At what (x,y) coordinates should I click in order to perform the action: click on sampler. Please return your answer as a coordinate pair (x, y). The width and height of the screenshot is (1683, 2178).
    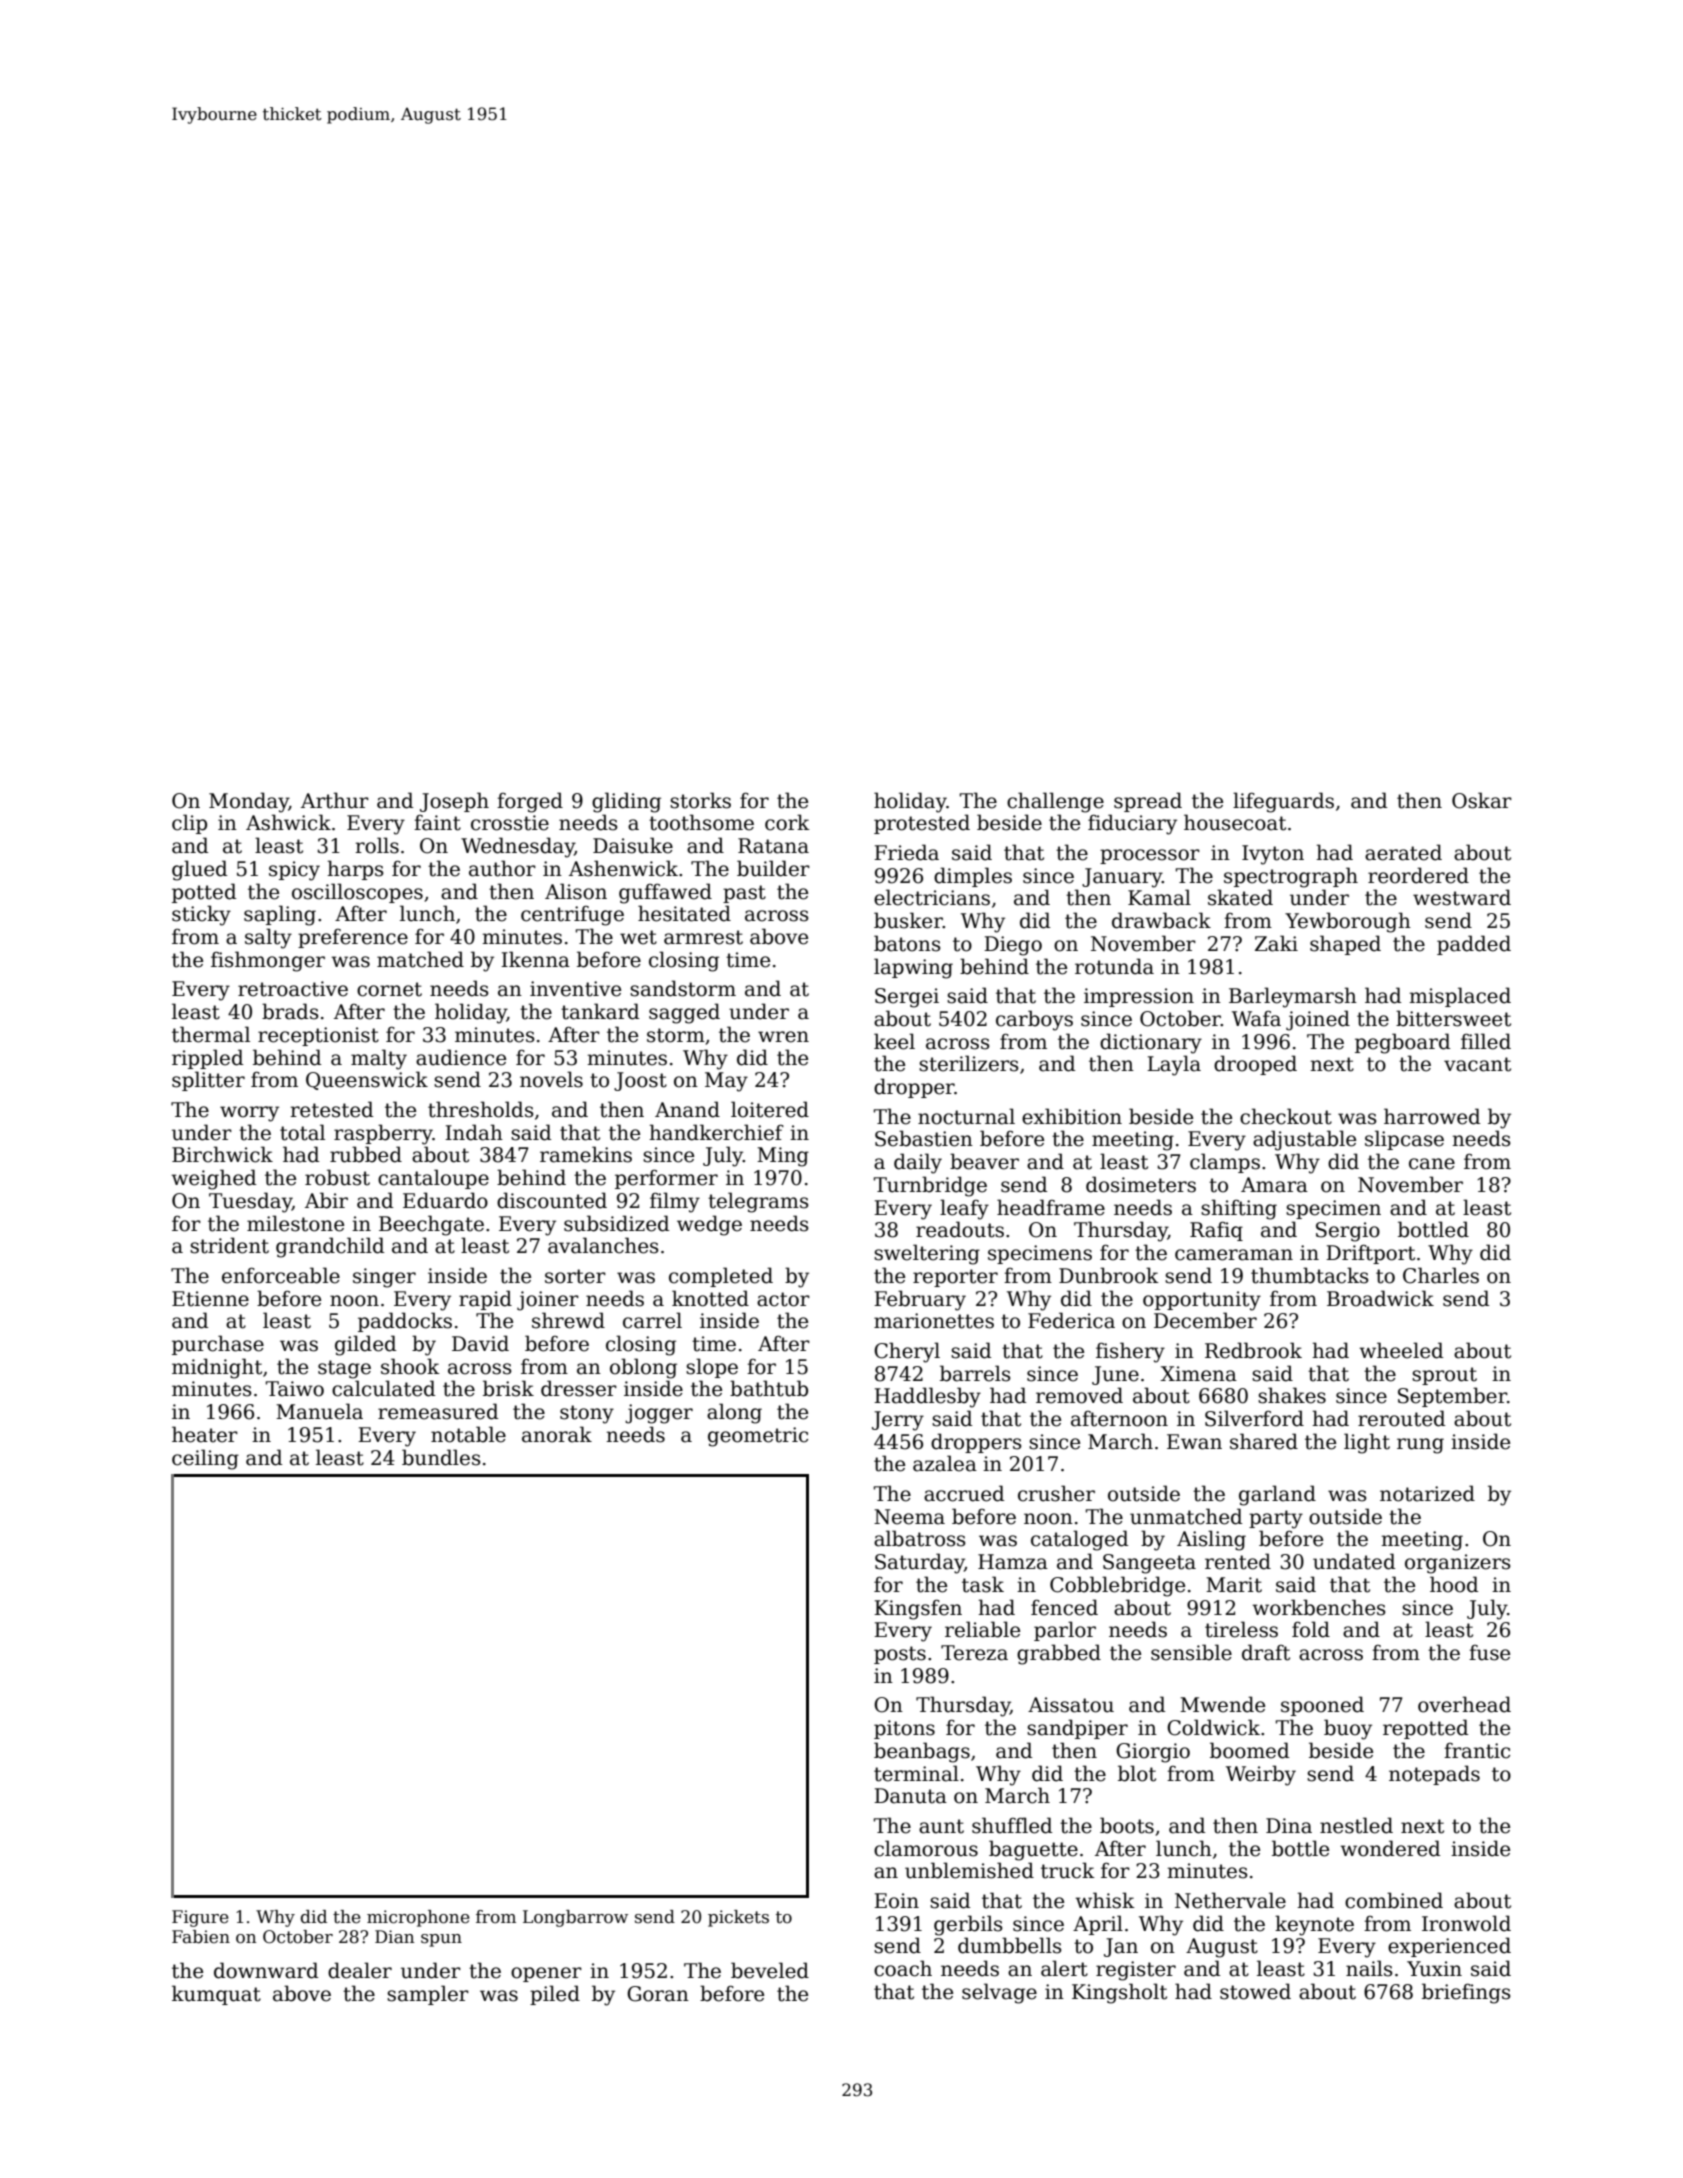
    Looking at the image, I should click on (428, 1995).
